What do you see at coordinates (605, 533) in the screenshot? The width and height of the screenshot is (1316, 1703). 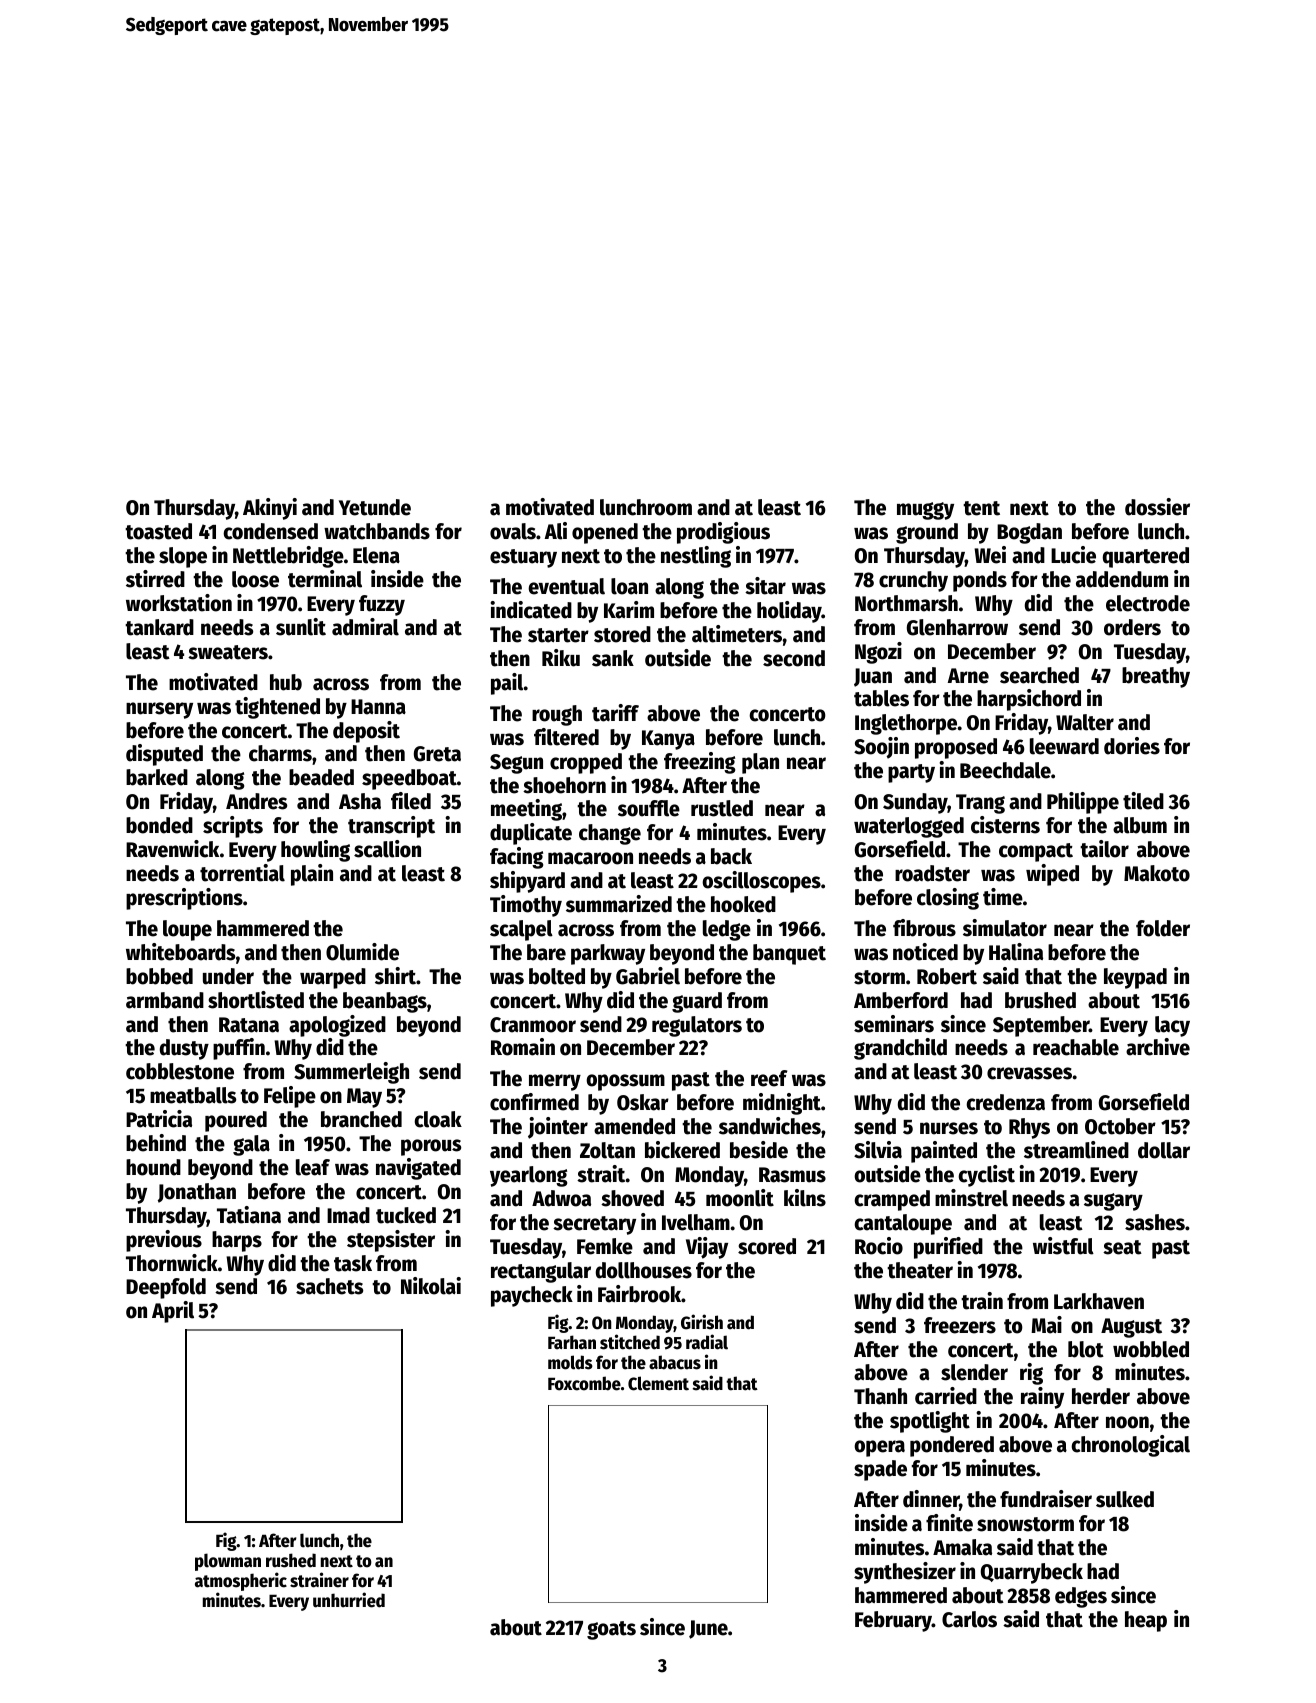 I see `opened` at bounding box center [605, 533].
